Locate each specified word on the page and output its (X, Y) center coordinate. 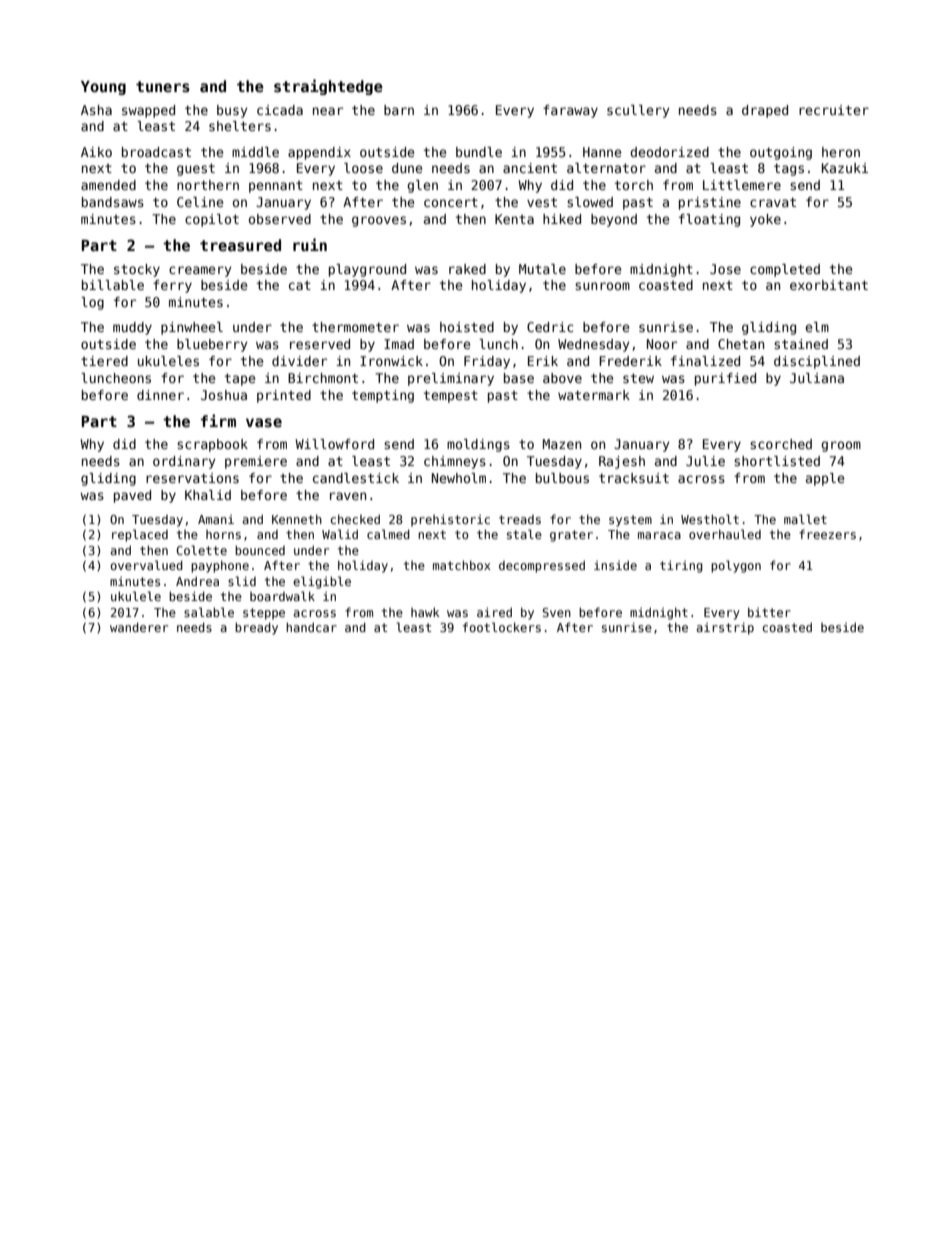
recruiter (834, 110)
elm (817, 327)
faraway (570, 111)
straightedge (328, 87)
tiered (104, 361)
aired (494, 612)
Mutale (542, 269)
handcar (311, 627)
